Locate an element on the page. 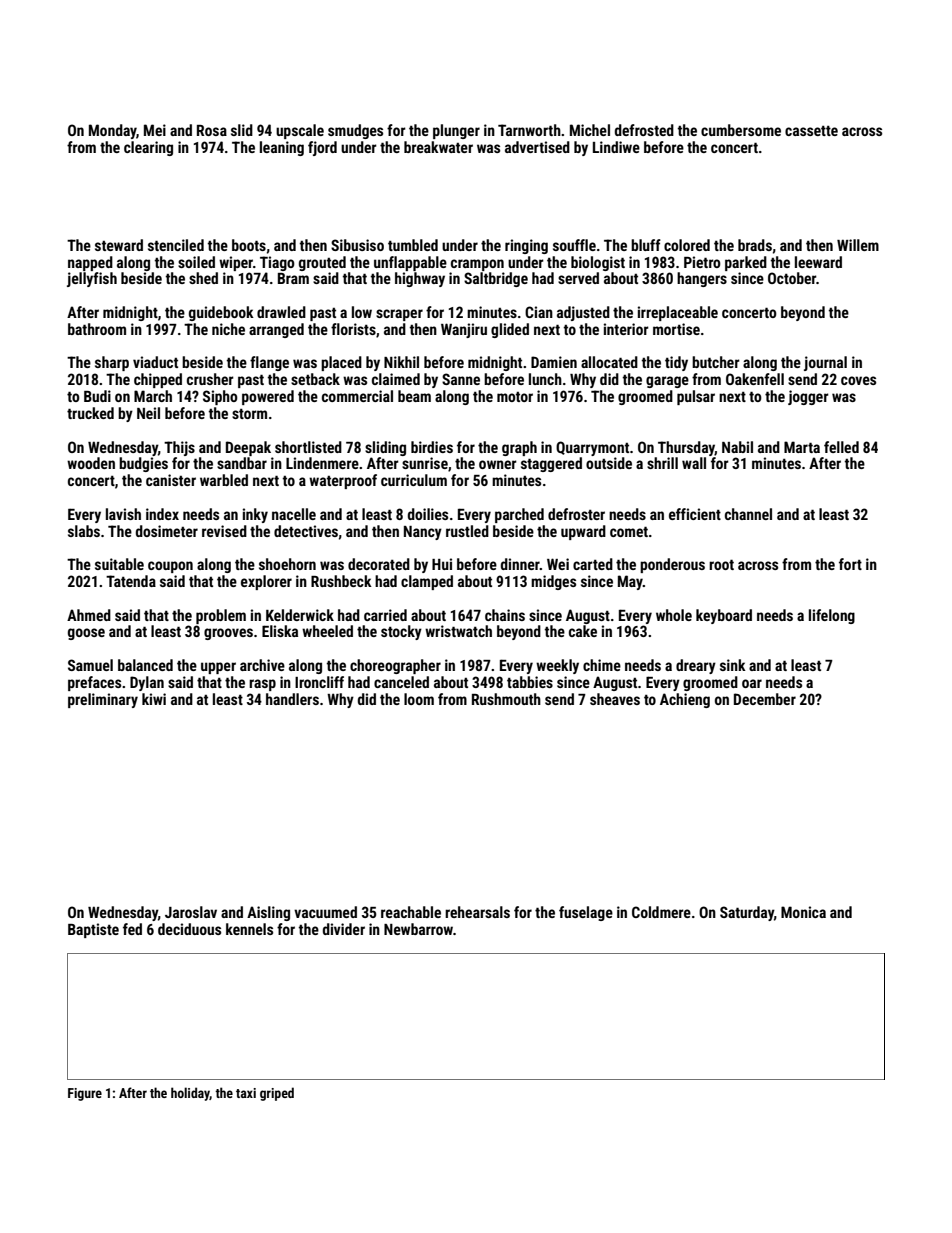  viaduct is located at coordinates (155, 362).
